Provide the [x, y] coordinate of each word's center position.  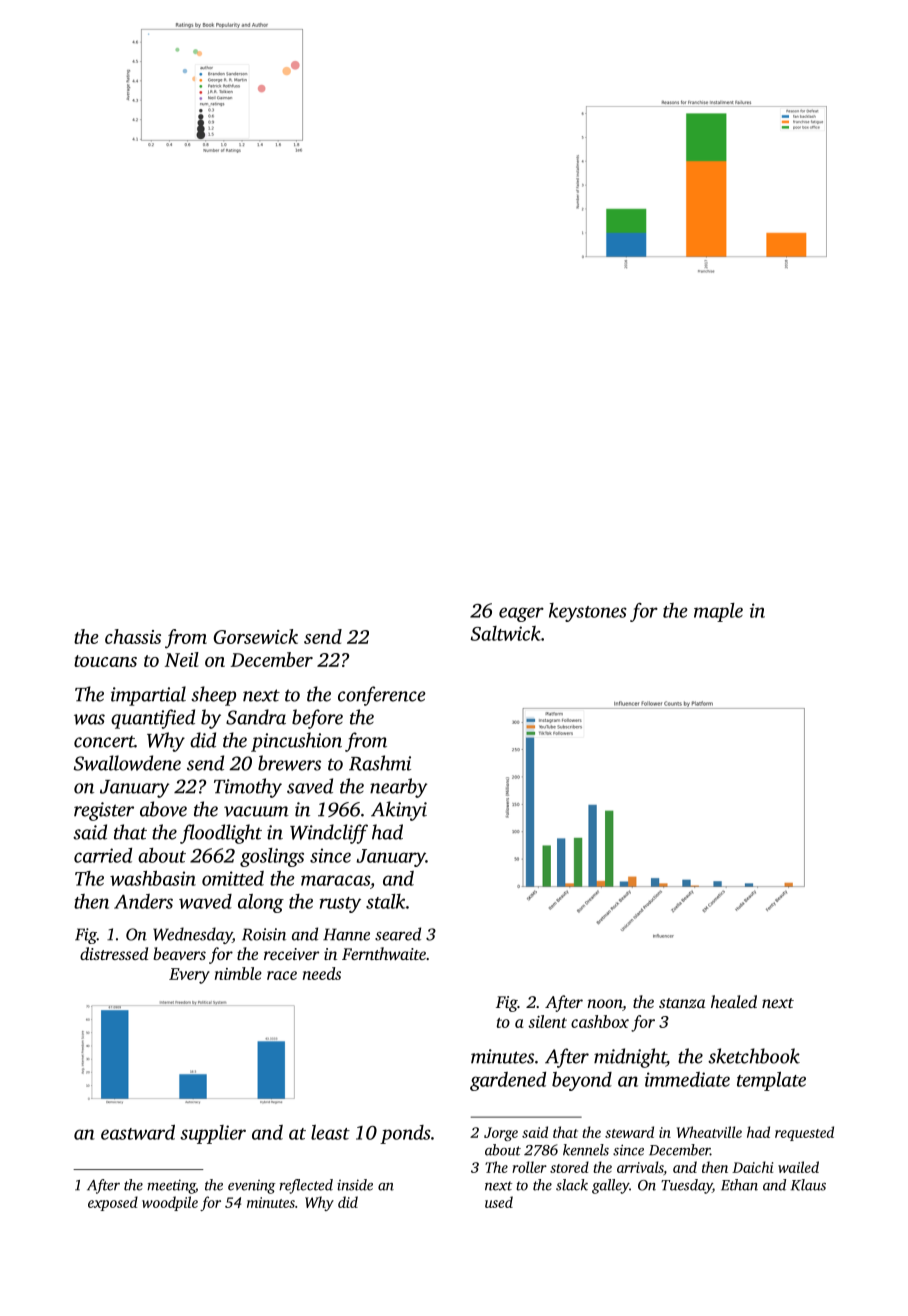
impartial [148, 696]
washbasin [153, 878]
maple [718, 612]
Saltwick [506, 633]
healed [734, 1001]
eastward [138, 1132]
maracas [335, 880]
